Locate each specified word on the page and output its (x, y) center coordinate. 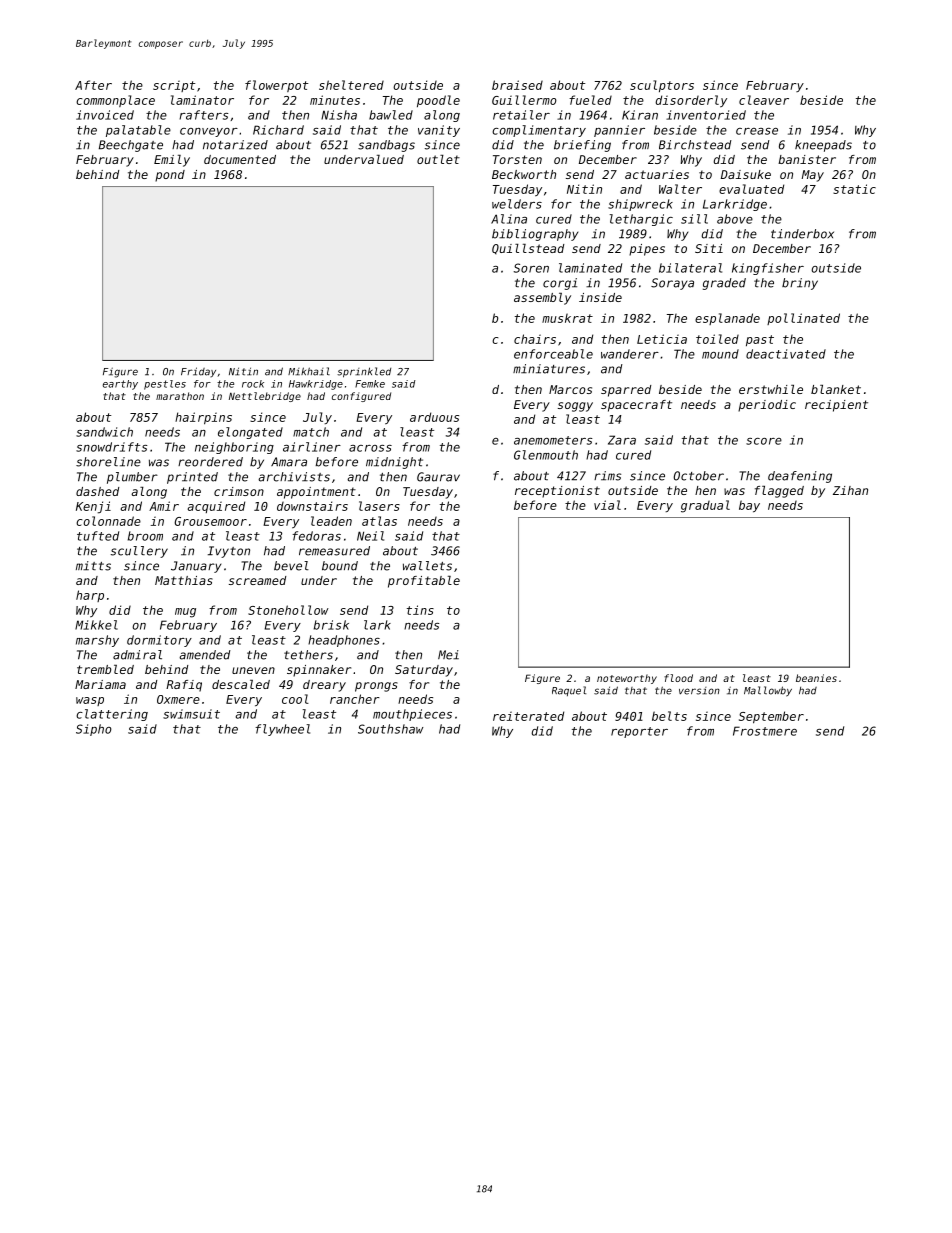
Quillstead (528, 249)
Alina (509, 219)
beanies (816, 678)
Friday (198, 372)
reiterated (528, 716)
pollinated (803, 319)
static (854, 189)
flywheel (282, 730)
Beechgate (131, 146)
